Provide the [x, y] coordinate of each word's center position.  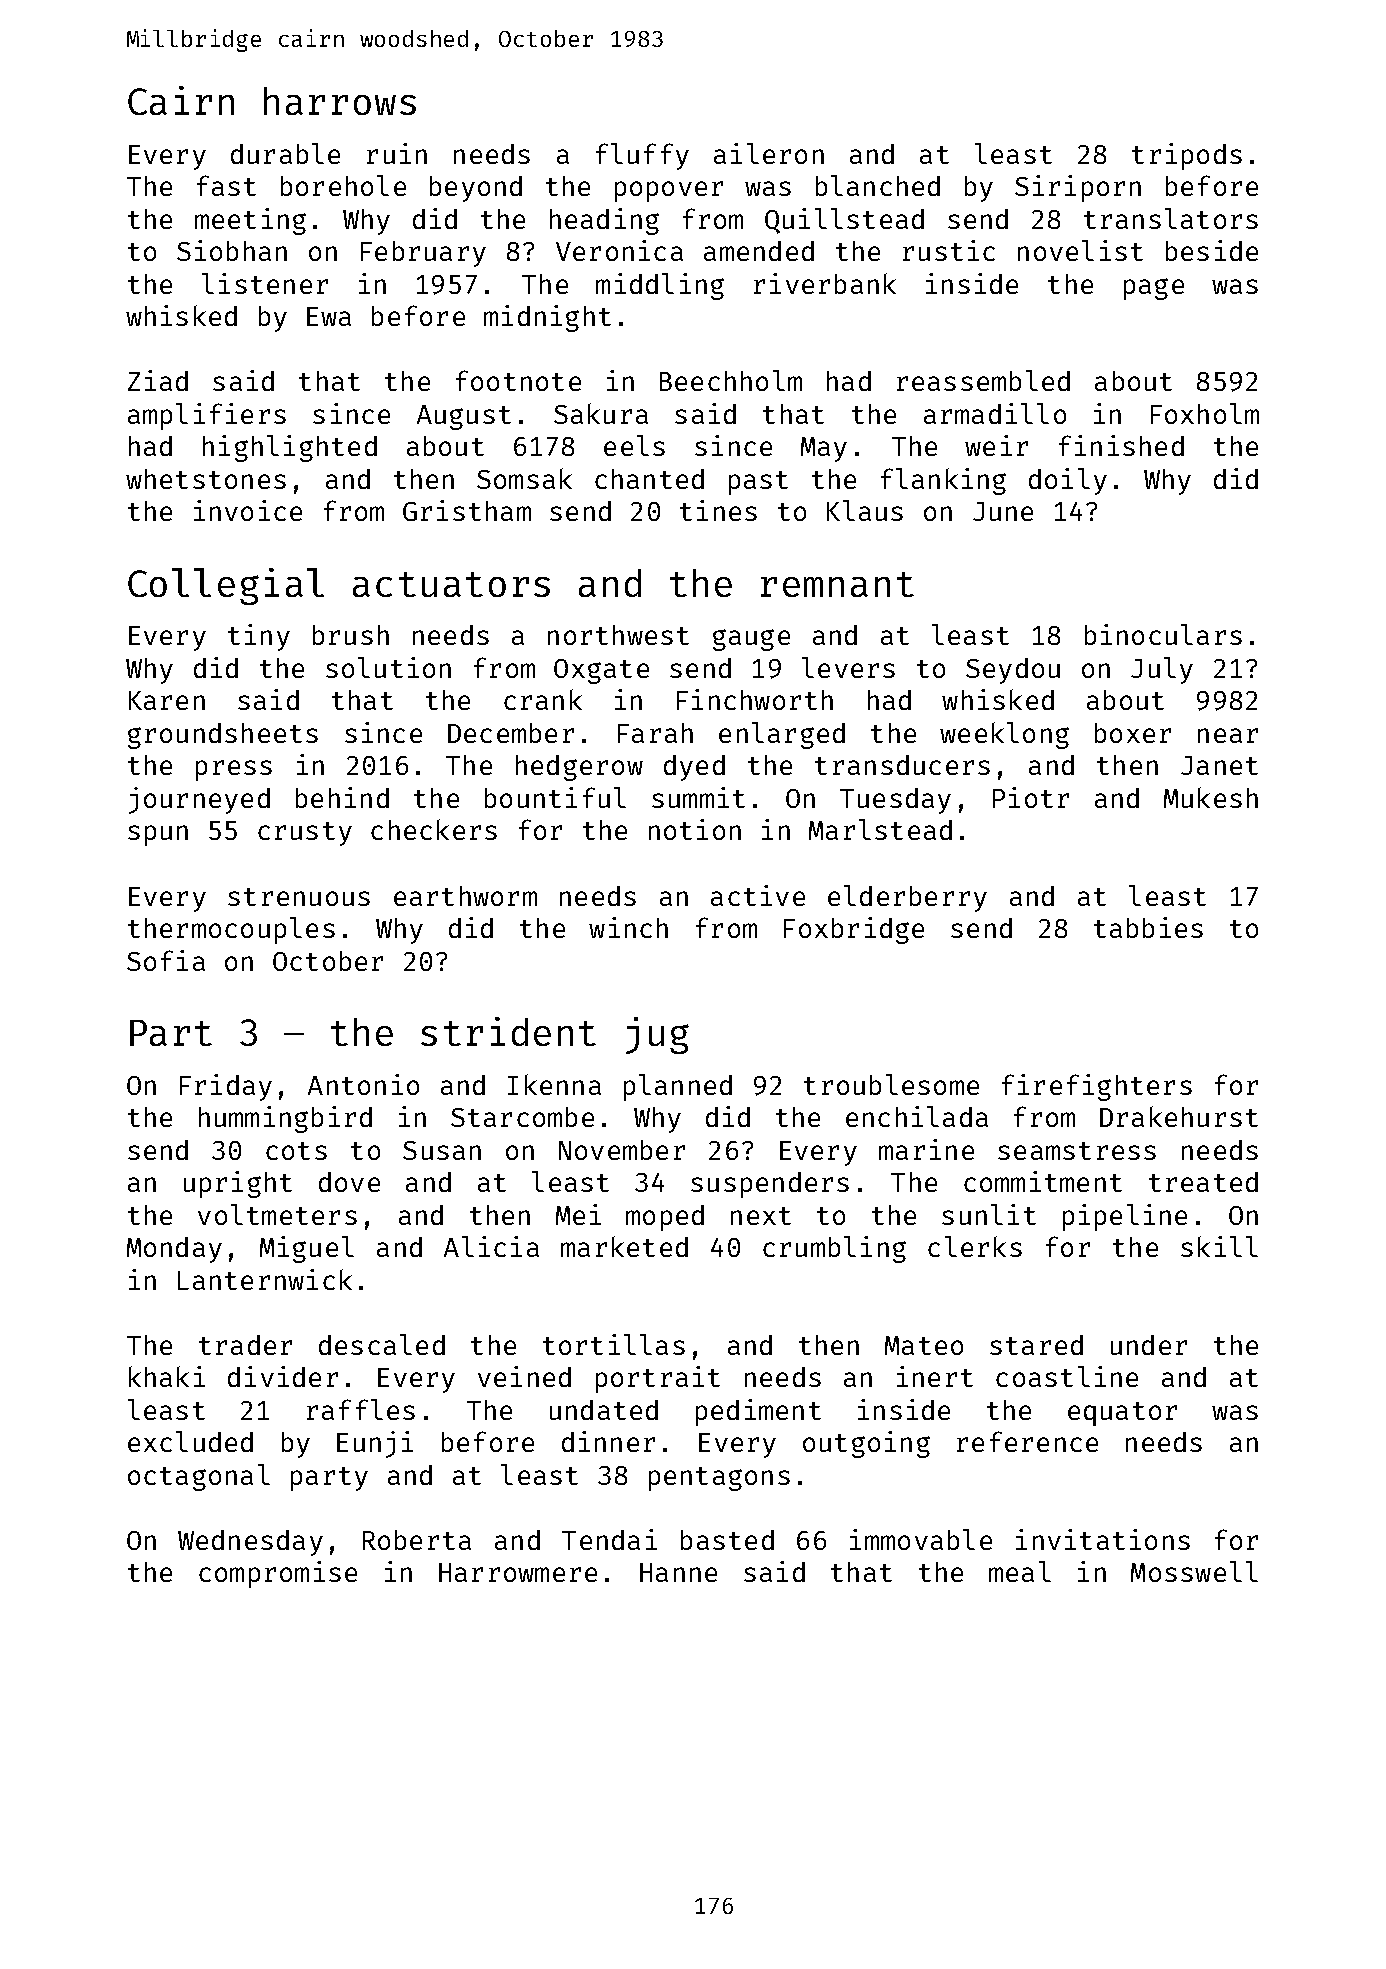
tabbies [1148, 927]
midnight [547, 318]
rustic [949, 250]
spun [158, 835]
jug [657, 1035]
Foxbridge [854, 930]
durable [285, 153]
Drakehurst [1179, 1116]
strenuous [299, 897]
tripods [1187, 156]
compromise [278, 1574]
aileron [769, 153]
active [758, 895]
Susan [442, 1150]
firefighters [1097, 1087]
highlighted [290, 448]
